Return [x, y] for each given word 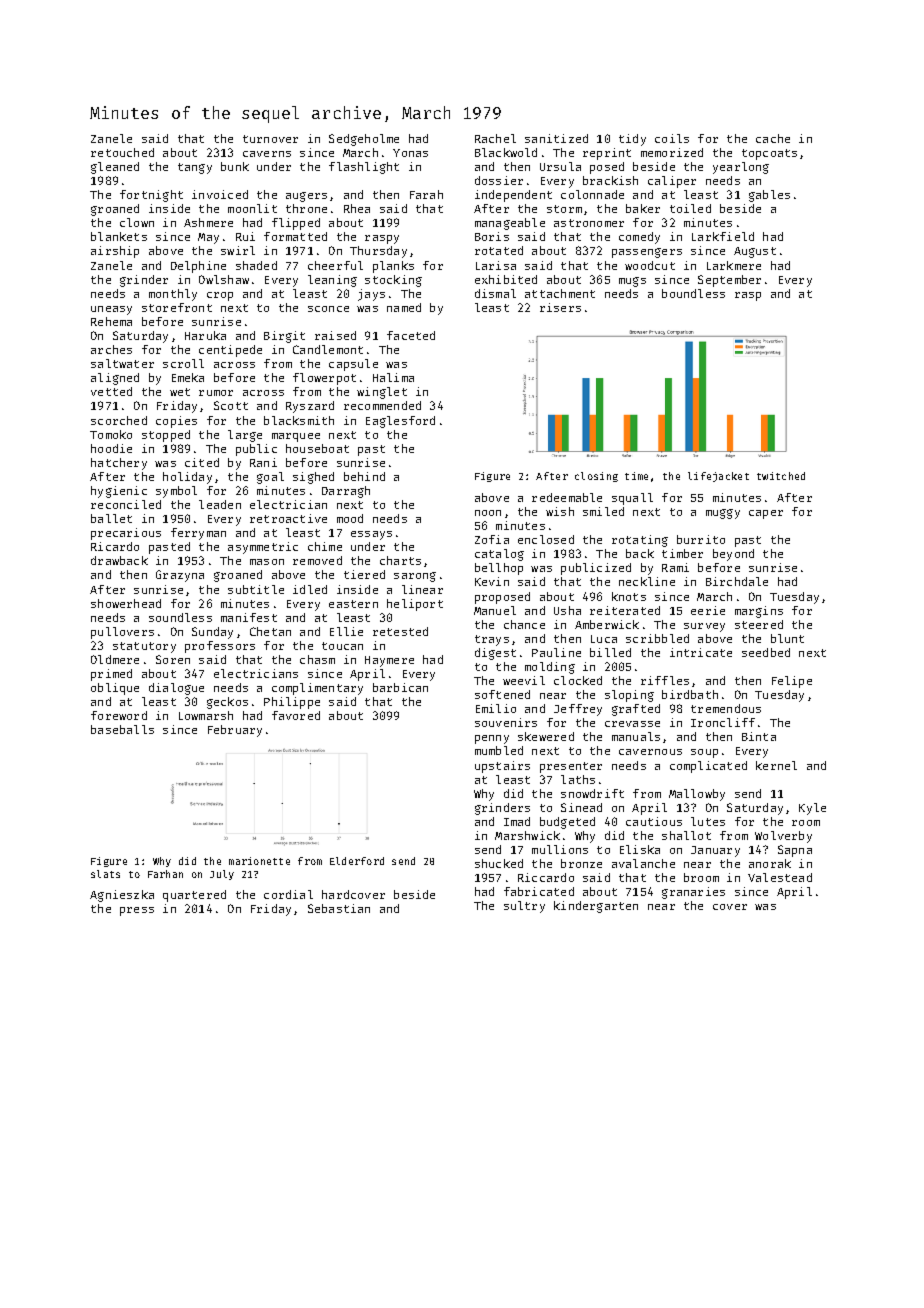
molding [550, 668]
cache [773, 138]
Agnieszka [122, 896]
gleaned [115, 168]
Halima [393, 377]
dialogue [176, 689]
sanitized [556, 138]
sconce [328, 309]
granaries [693, 893]
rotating [640, 541]
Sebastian [339, 908]
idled [310, 589]
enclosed [546, 539]
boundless [693, 293]
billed [610, 652]
